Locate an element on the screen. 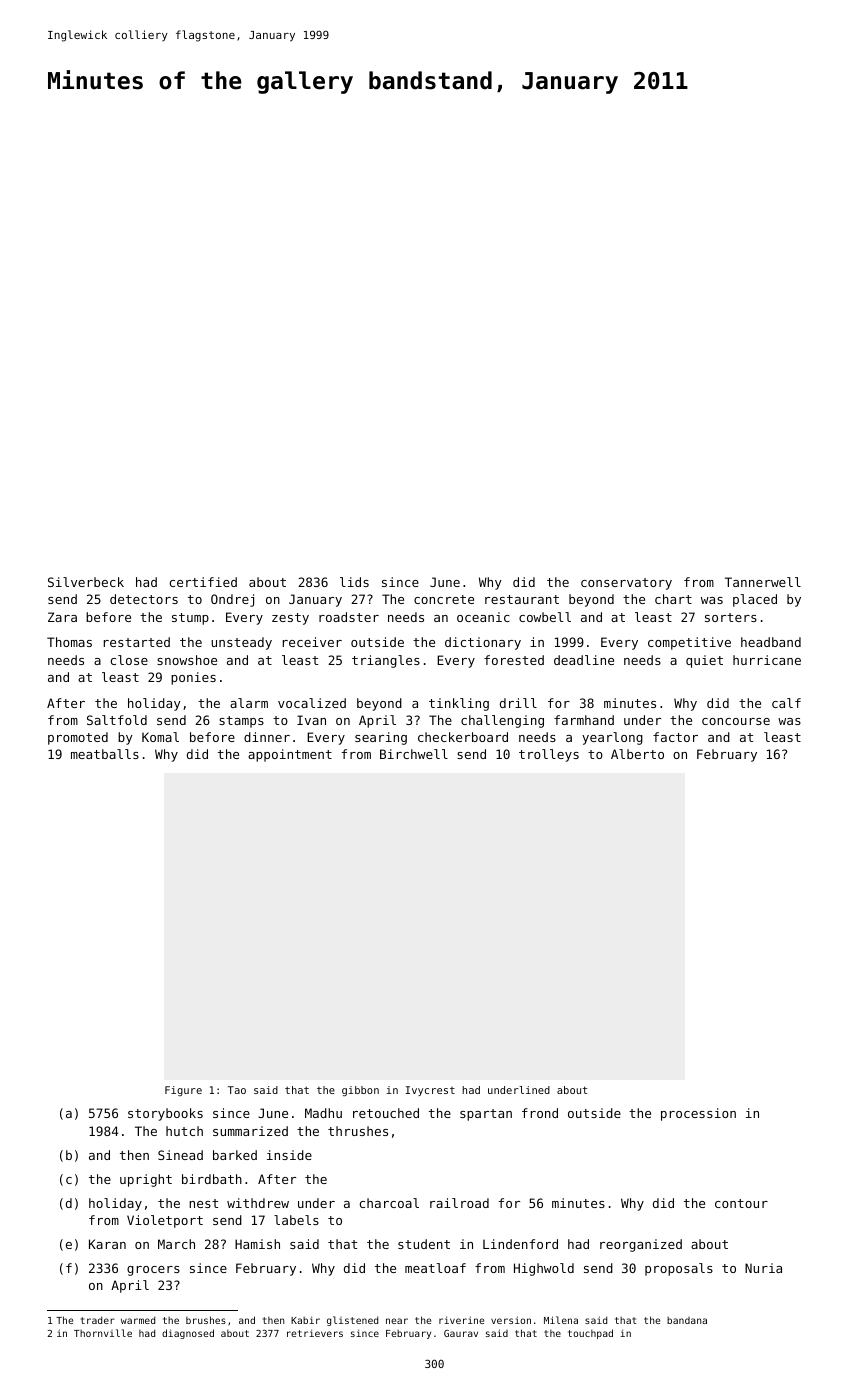 The width and height of the screenshot is (849, 1400). concourse is located at coordinates (736, 721).
